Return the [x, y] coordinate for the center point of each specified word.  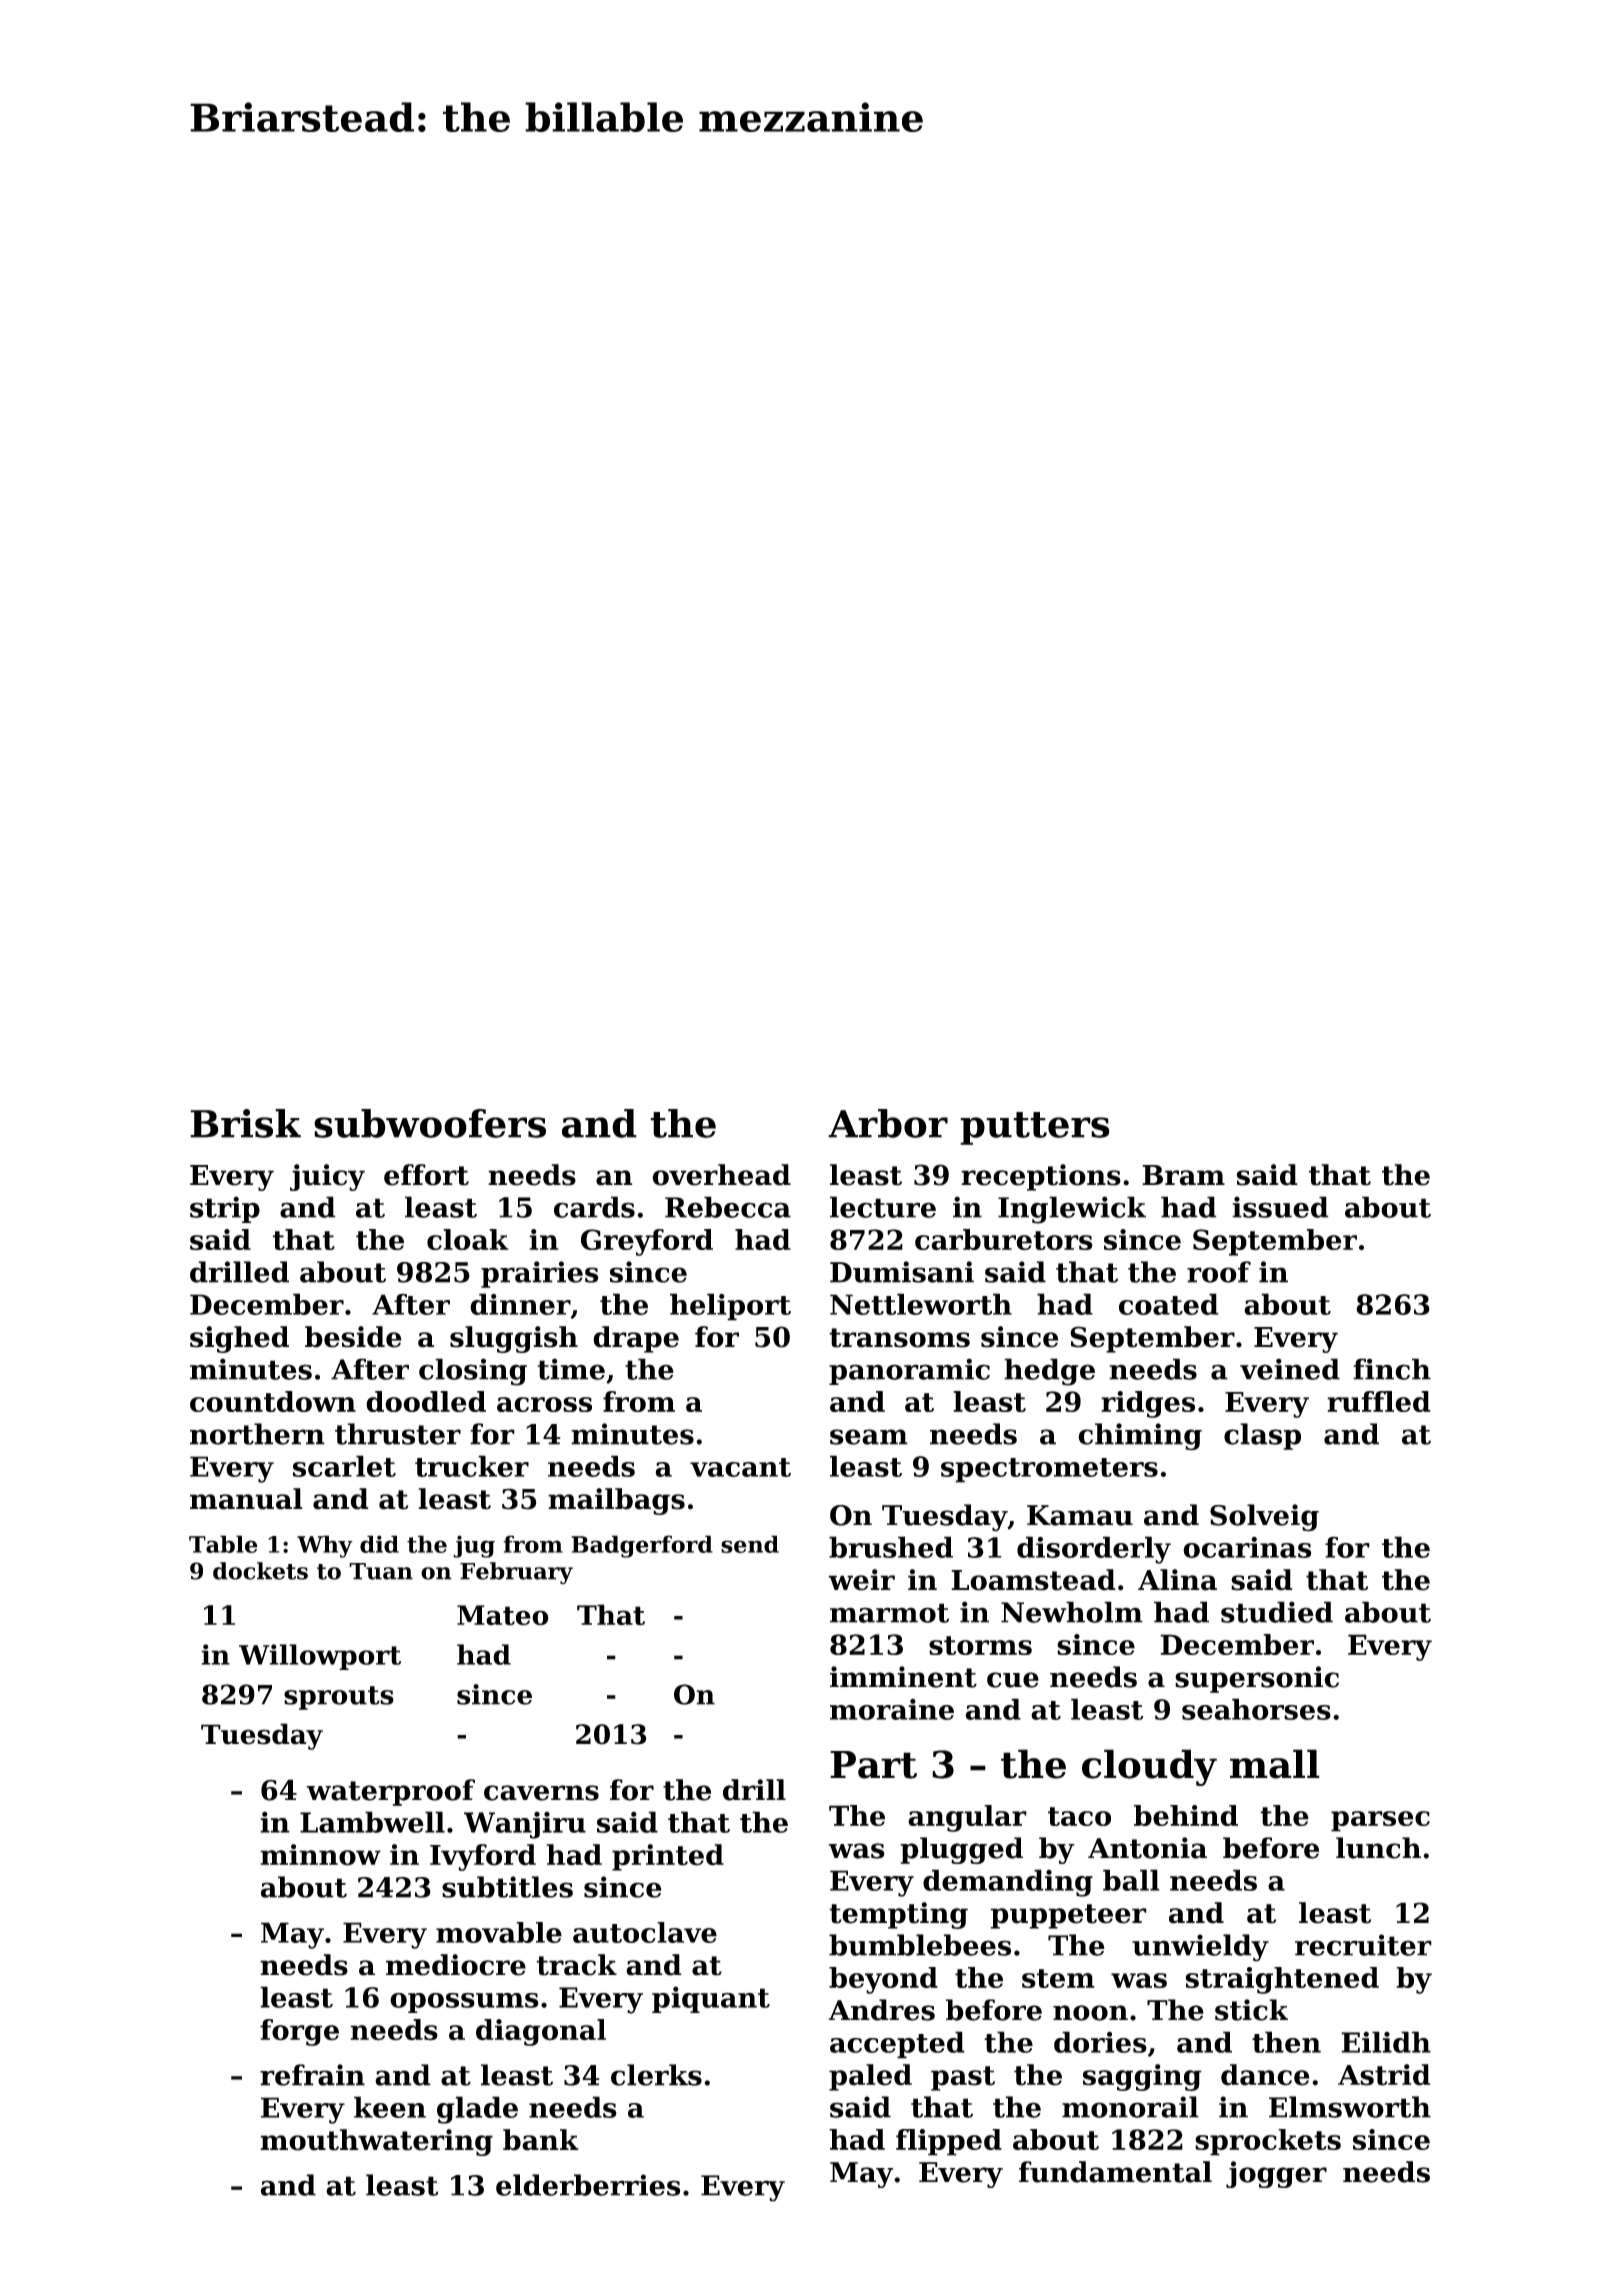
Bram [1183, 1175]
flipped [949, 2142]
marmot [889, 1613]
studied [1277, 1612]
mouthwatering [376, 2142]
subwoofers [430, 1123]
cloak [467, 1239]
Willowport [320, 1657]
